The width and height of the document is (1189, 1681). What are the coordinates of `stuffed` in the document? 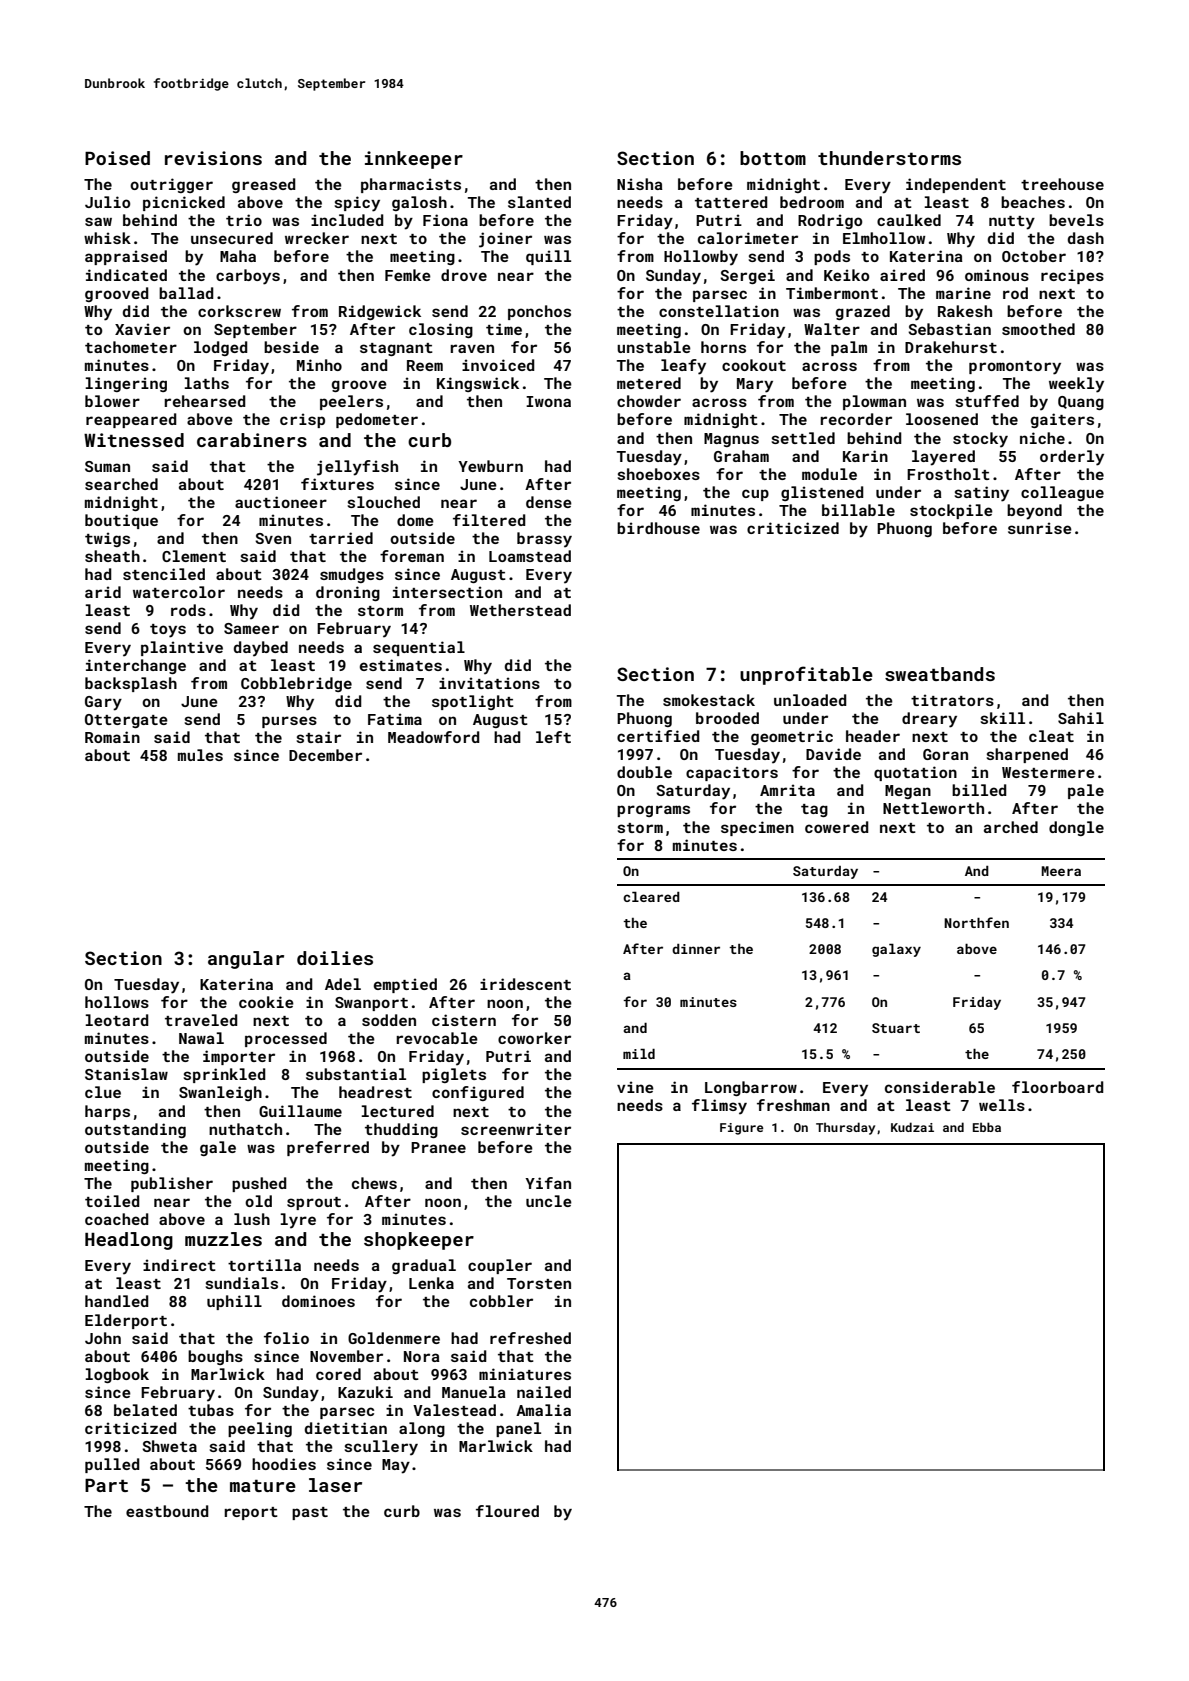 It's located at (987, 401).
